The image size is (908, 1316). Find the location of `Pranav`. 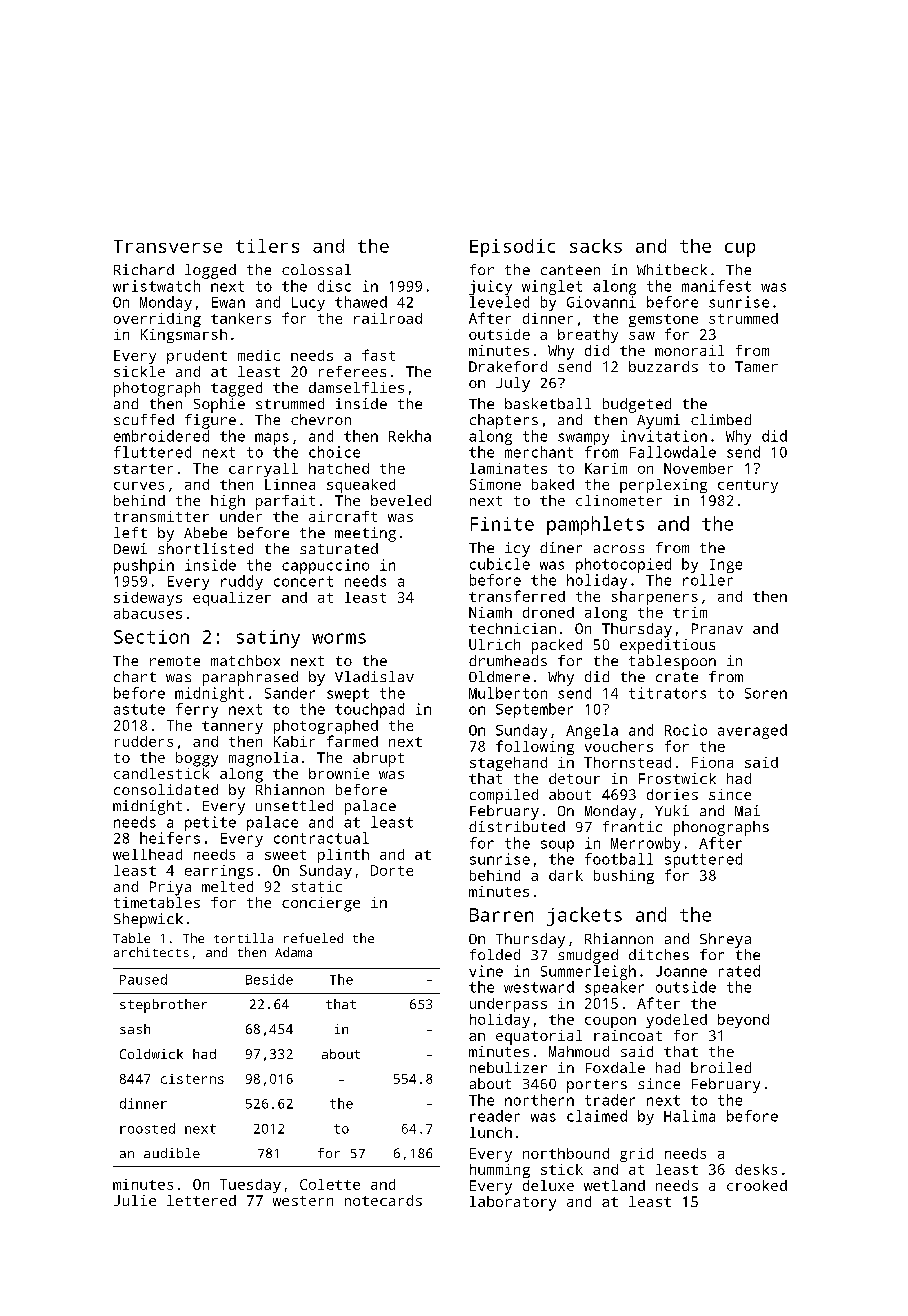

Pranav is located at coordinates (717, 628).
